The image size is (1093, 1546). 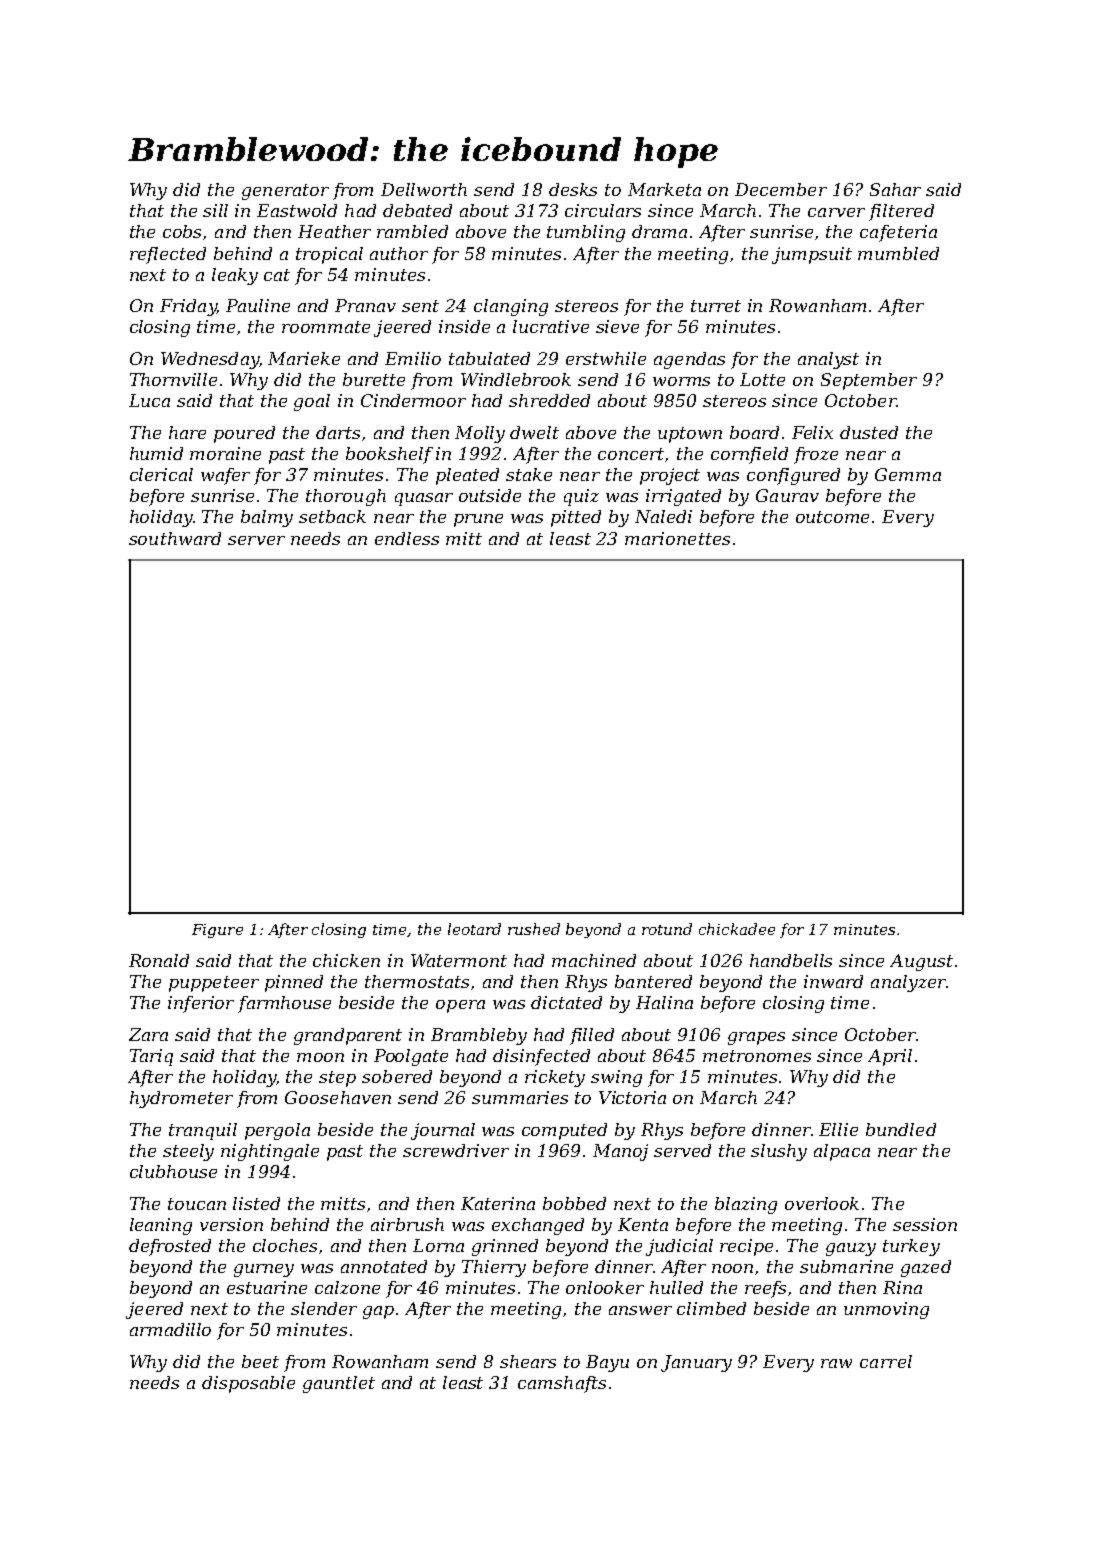 What do you see at coordinates (663, 516) in the document?
I see `Naledi` at bounding box center [663, 516].
